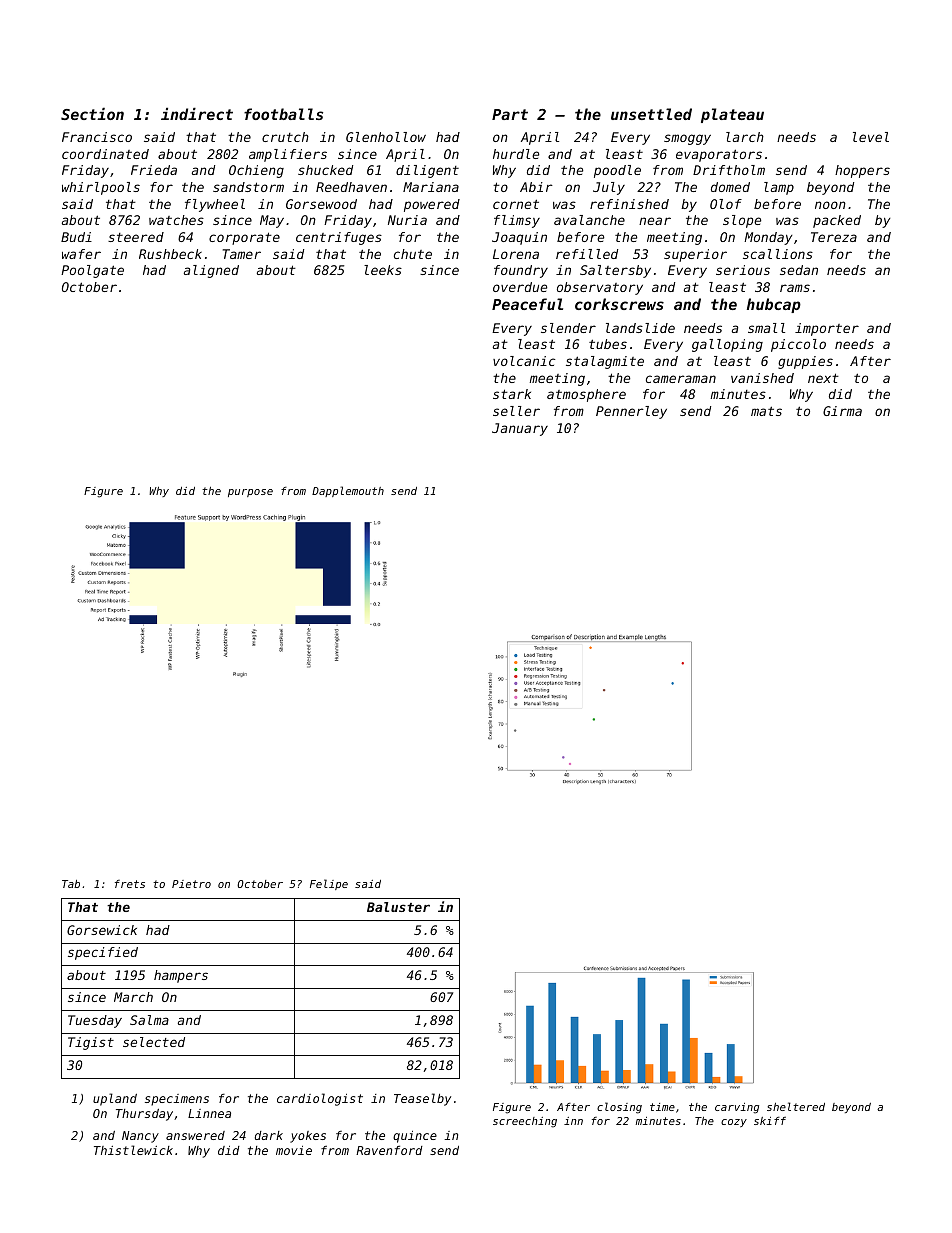  Describe the element at coordinates (320, 1099) in the screenshot. I see `cardiologist` at that location.
